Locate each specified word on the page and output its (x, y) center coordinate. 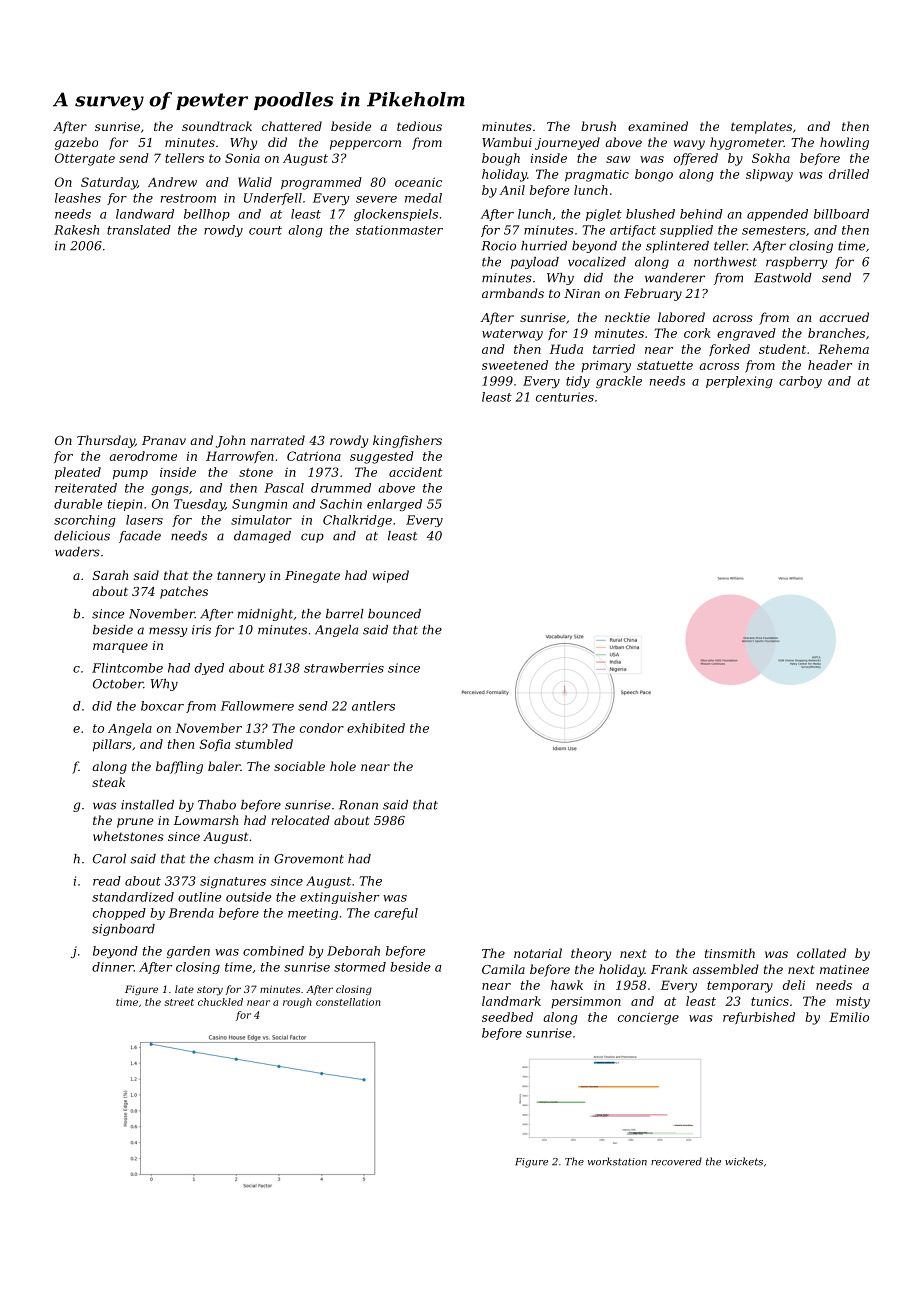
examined (658, 126)
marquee (120, 648)
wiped (391, 576)
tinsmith (730, 953)
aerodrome (143, 456)
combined (273, 951)
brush (598, 126)
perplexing (739, 382)
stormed (360, 967)
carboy (800, 382)
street (179, 1002)
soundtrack (217, 126)
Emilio (849, 1017)
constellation (348, 1002)
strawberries (344, 668)
